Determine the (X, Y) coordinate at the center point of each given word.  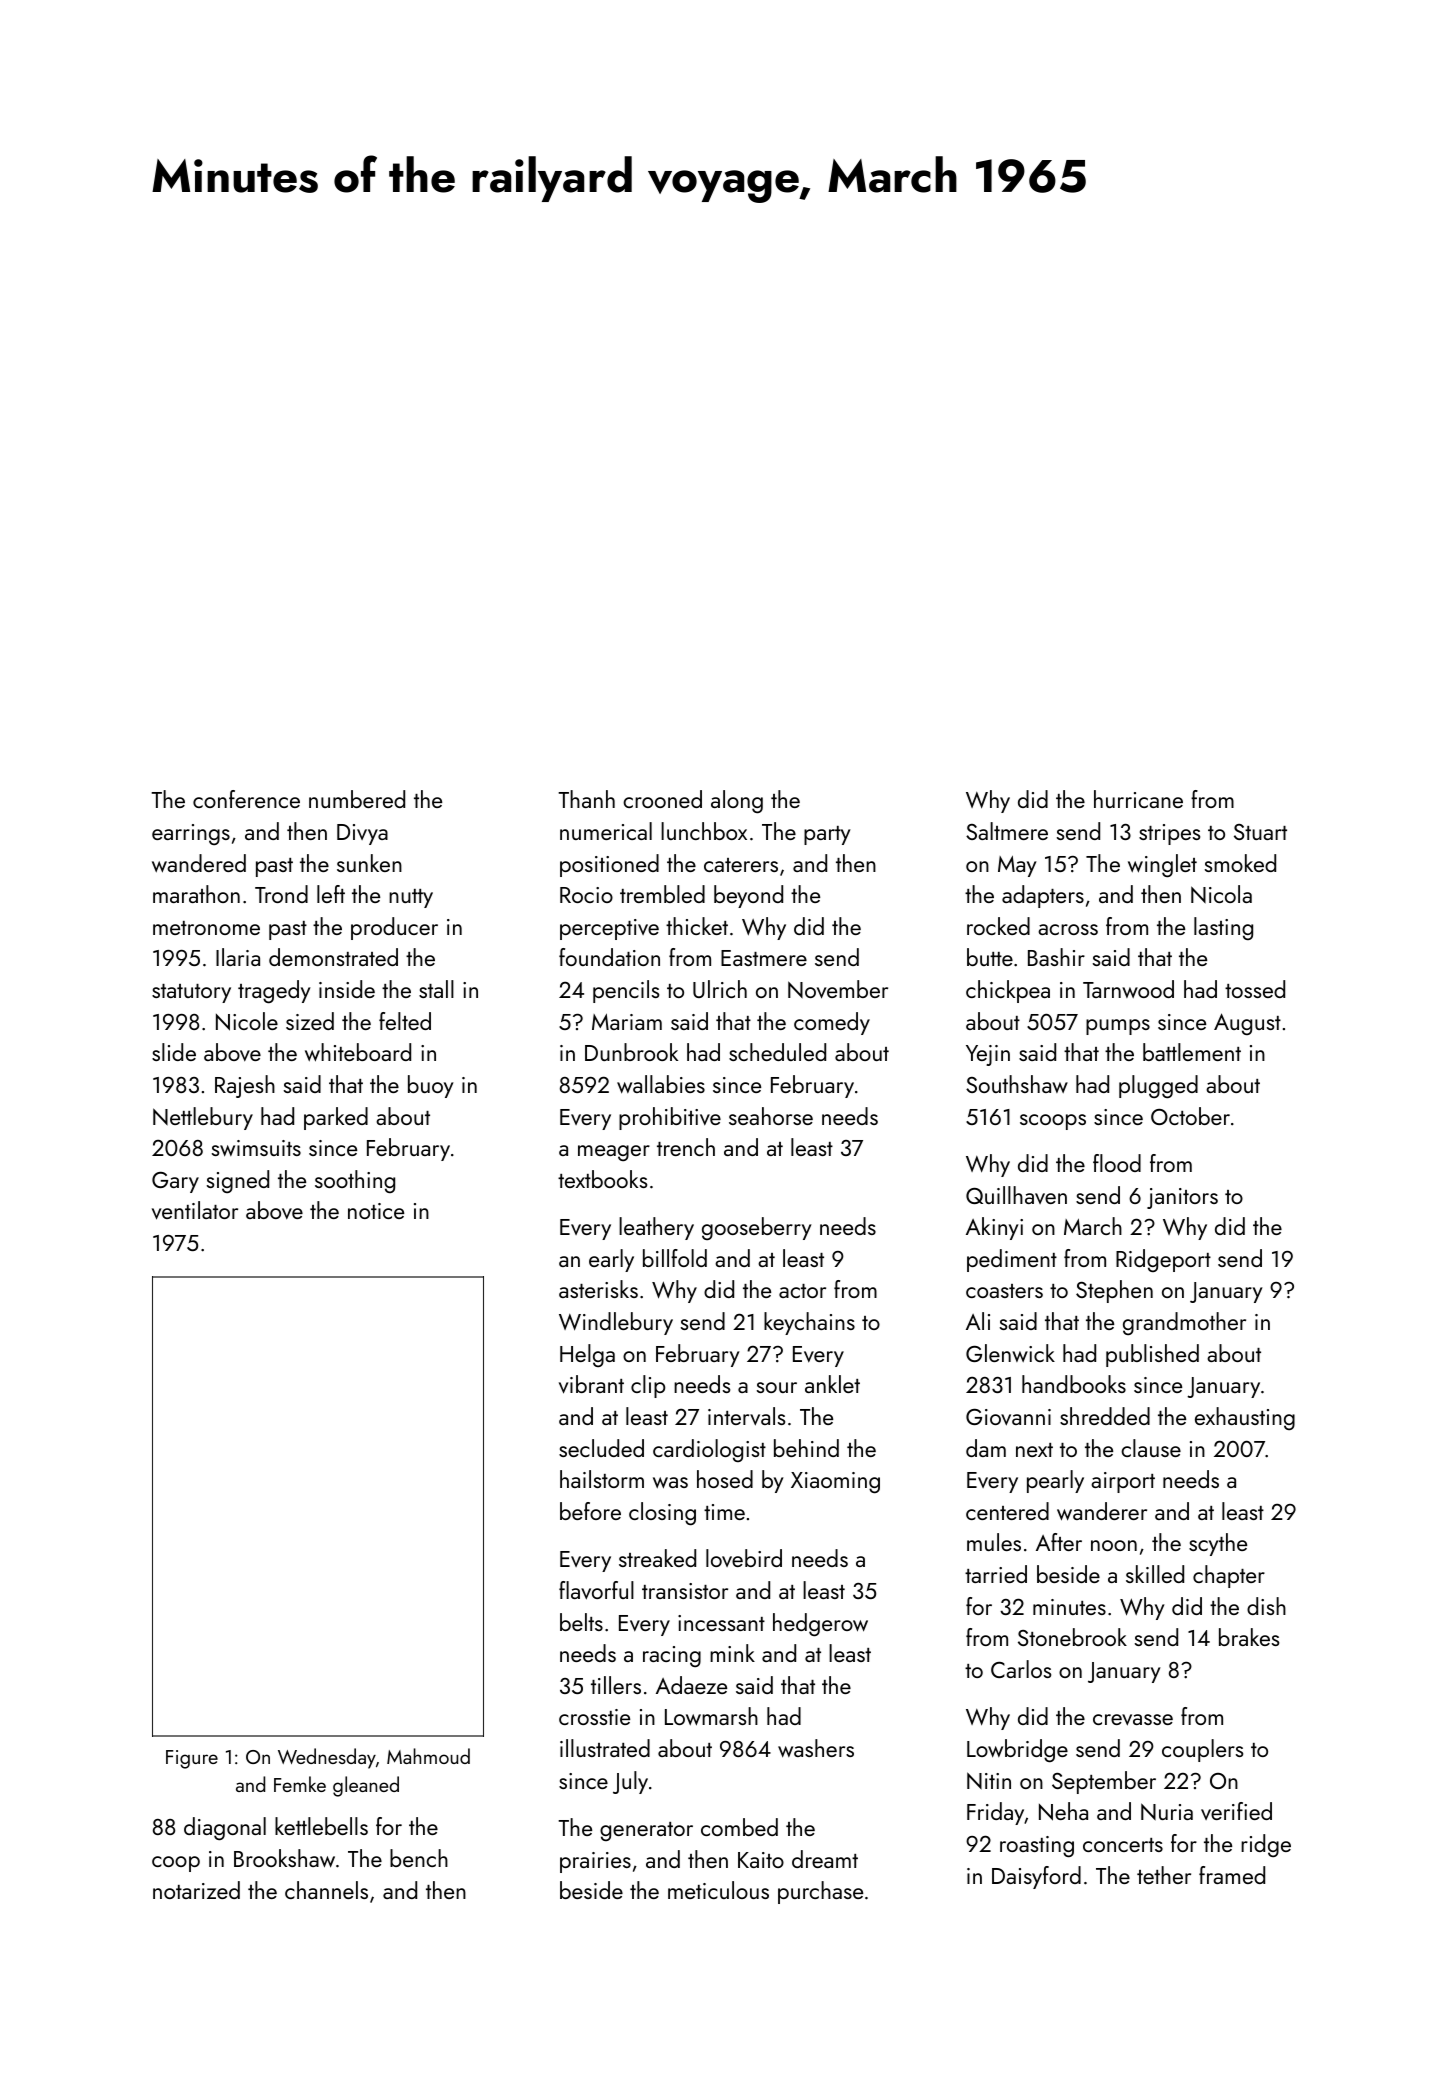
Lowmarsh (711, 1716)
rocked (998, 926)
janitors (1182, 1198)
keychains (809, 1323)
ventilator (195, 1210)
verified (1236, 1811)
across (1068, 929)
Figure (192, 1759)
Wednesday (327, 1758)
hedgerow (820, 1625)
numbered (357, 799)
